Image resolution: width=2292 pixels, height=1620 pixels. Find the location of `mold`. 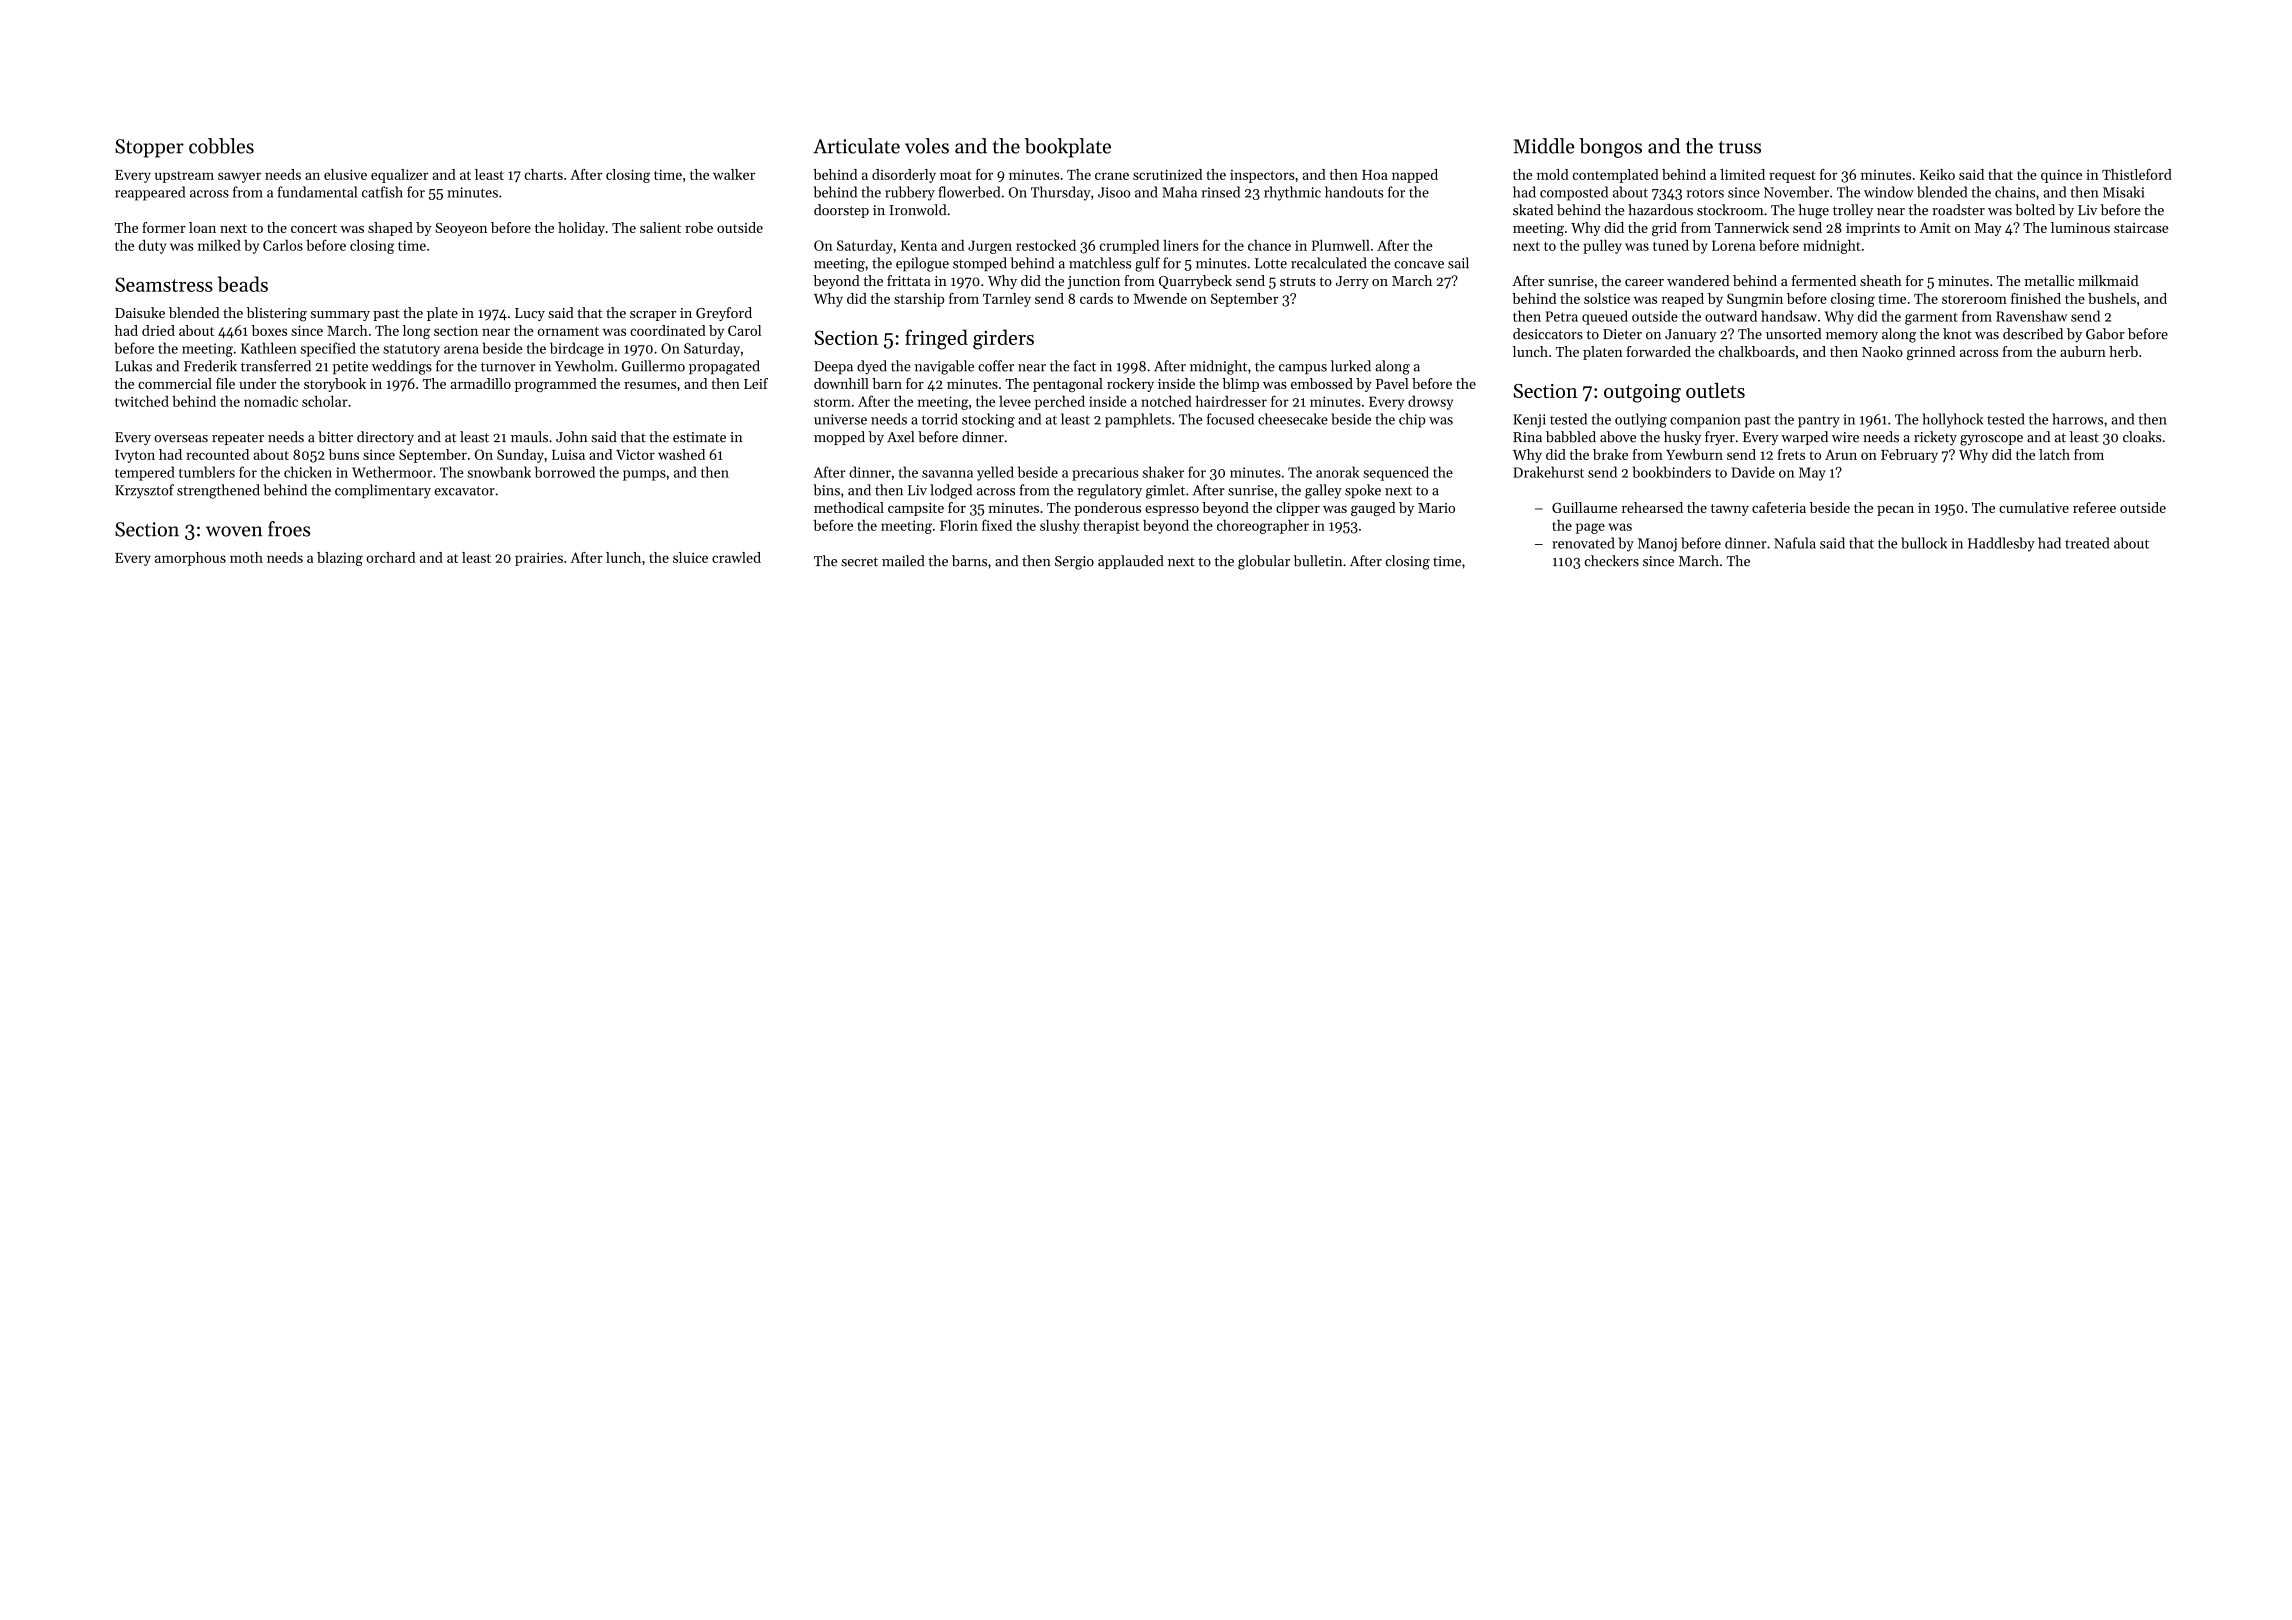

mold is located at coordinates (1553, 174).
